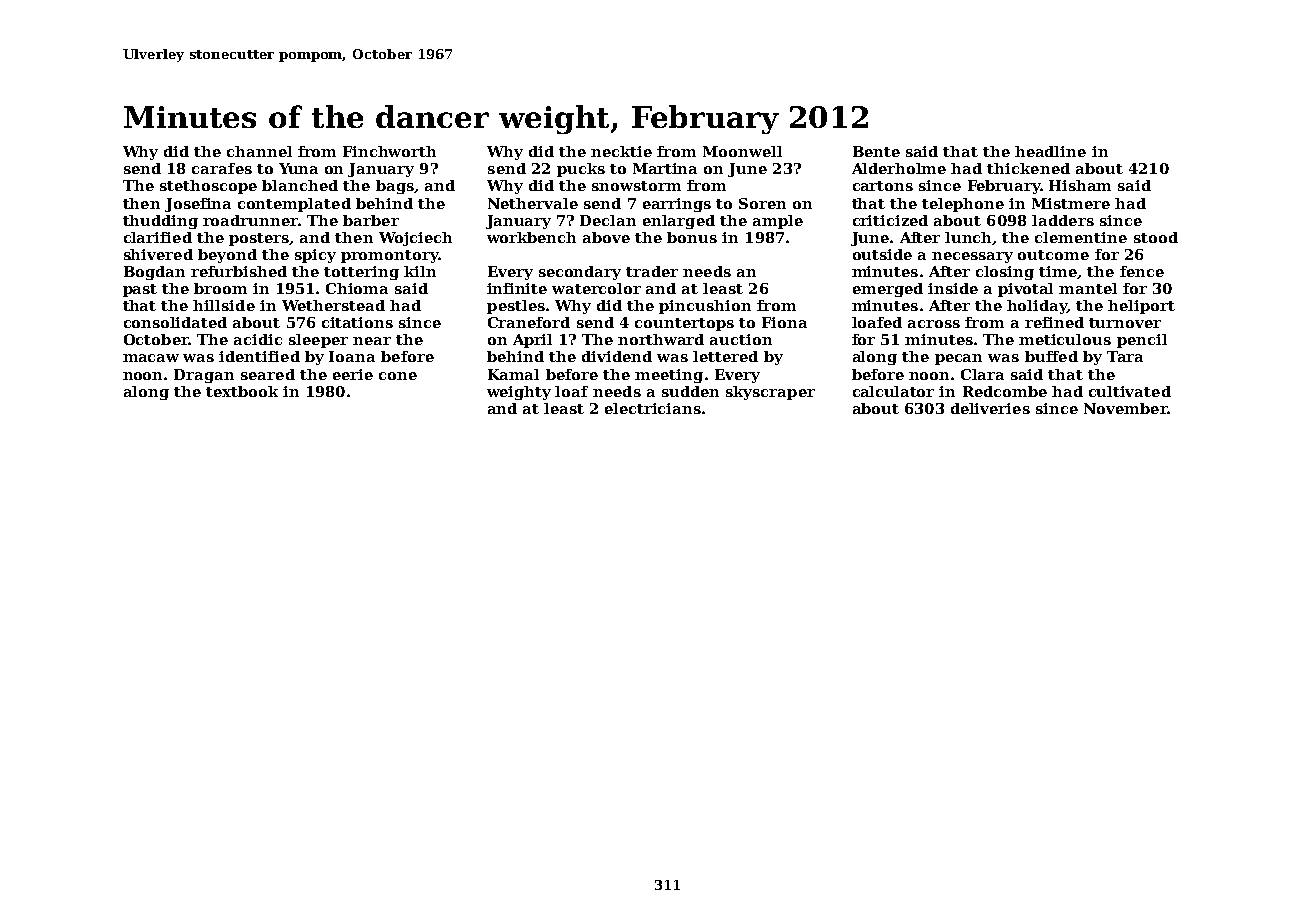  What do you see at coordinates (705, 307) in the screenshot?
I see `pincushion` at bounding box center [705, 307].
